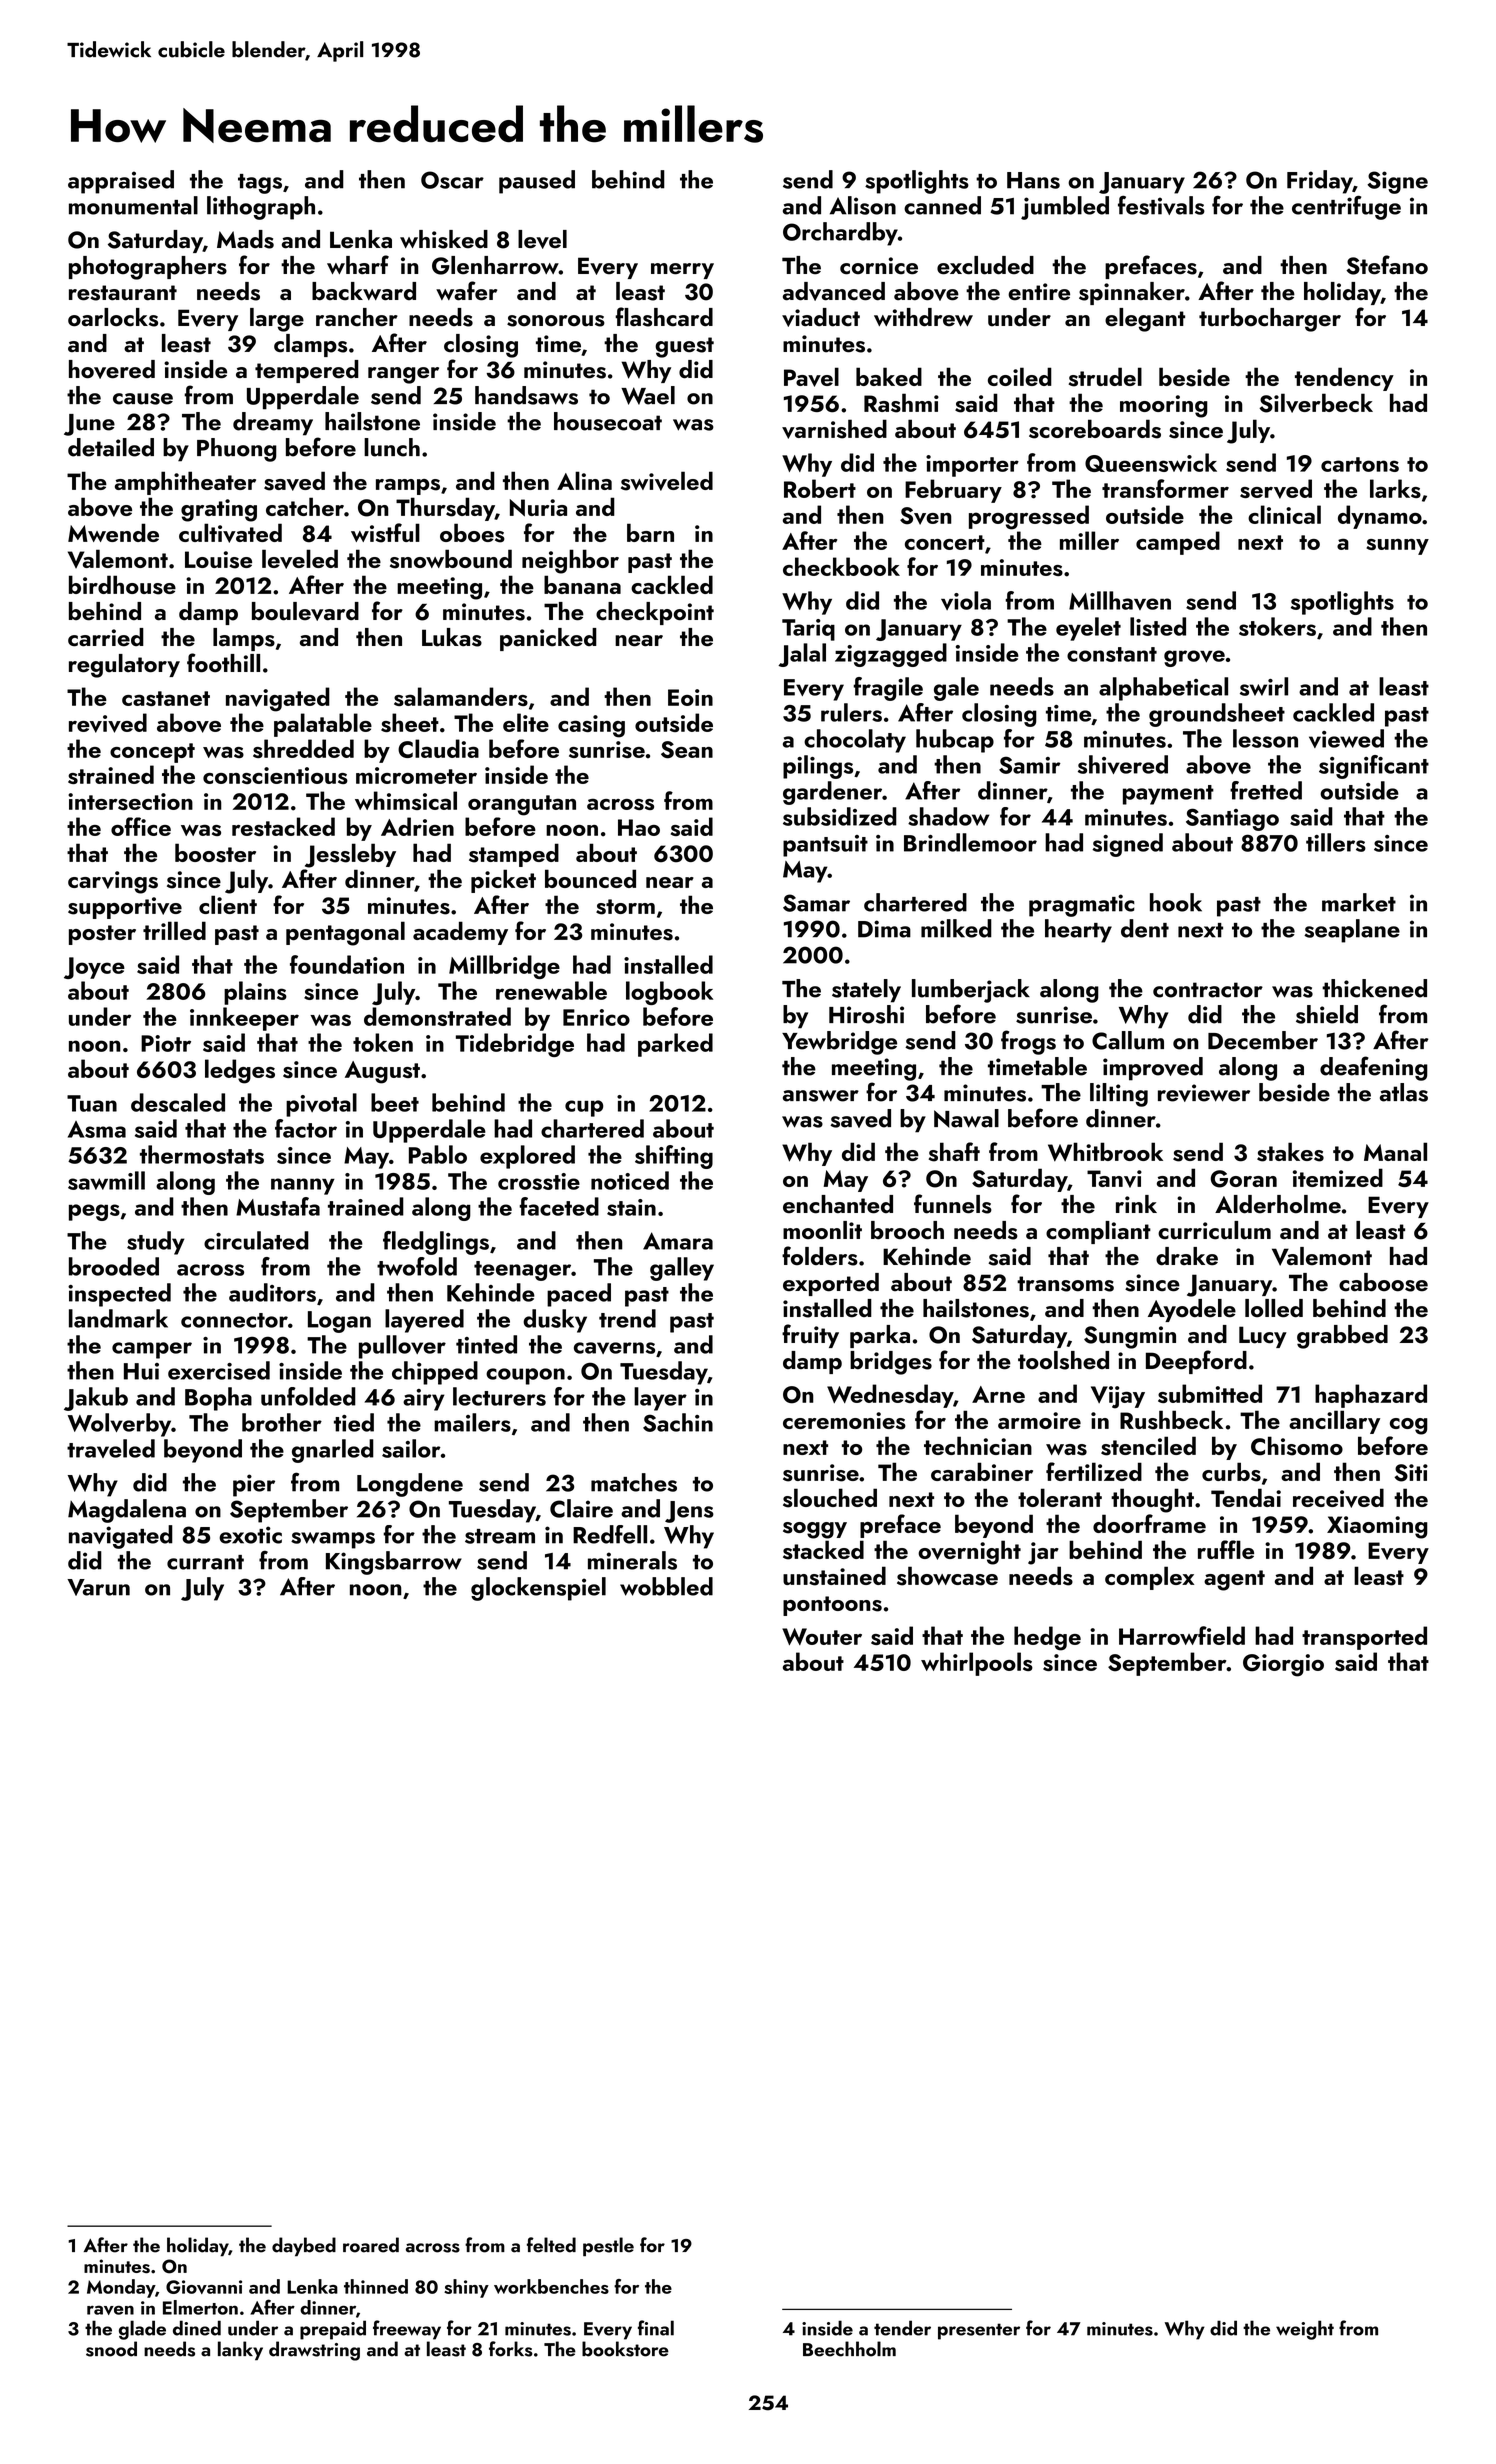 This image has height=2464, width=1496. I want to click on Joyce, so click(94, 968).
